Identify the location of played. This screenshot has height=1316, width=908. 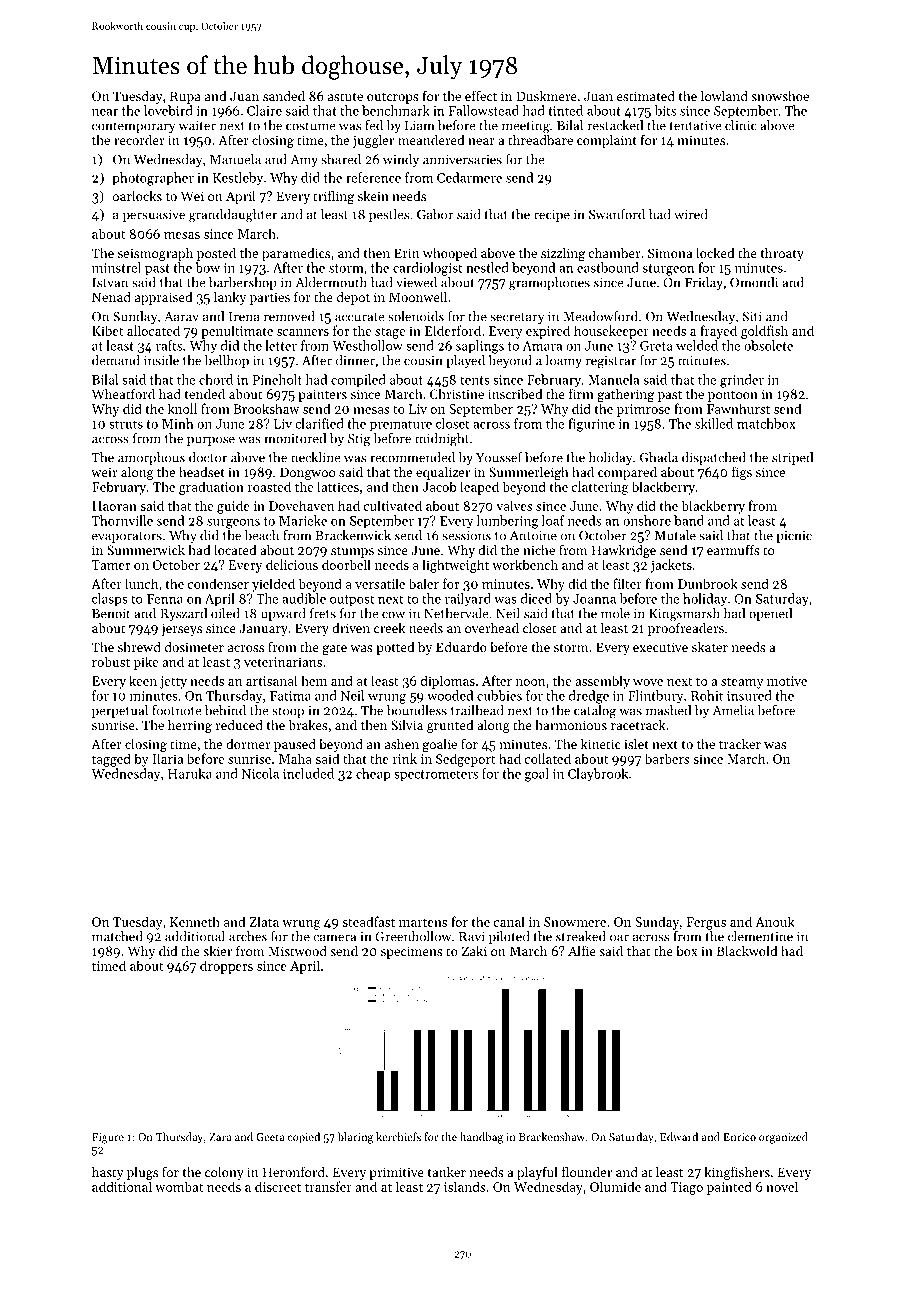
(465, 361).
